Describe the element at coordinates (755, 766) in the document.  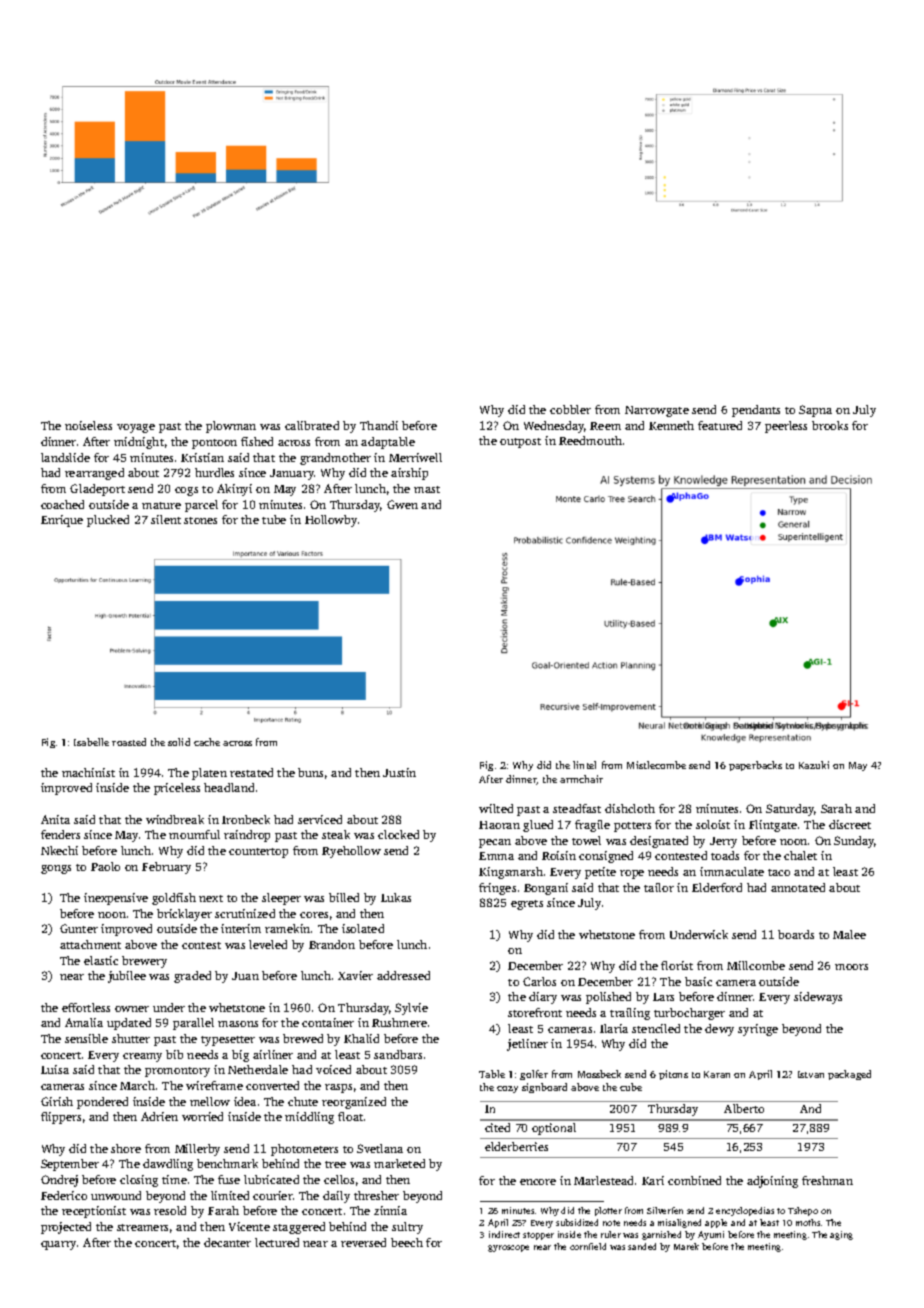
I see `paperbacks` at that location.
